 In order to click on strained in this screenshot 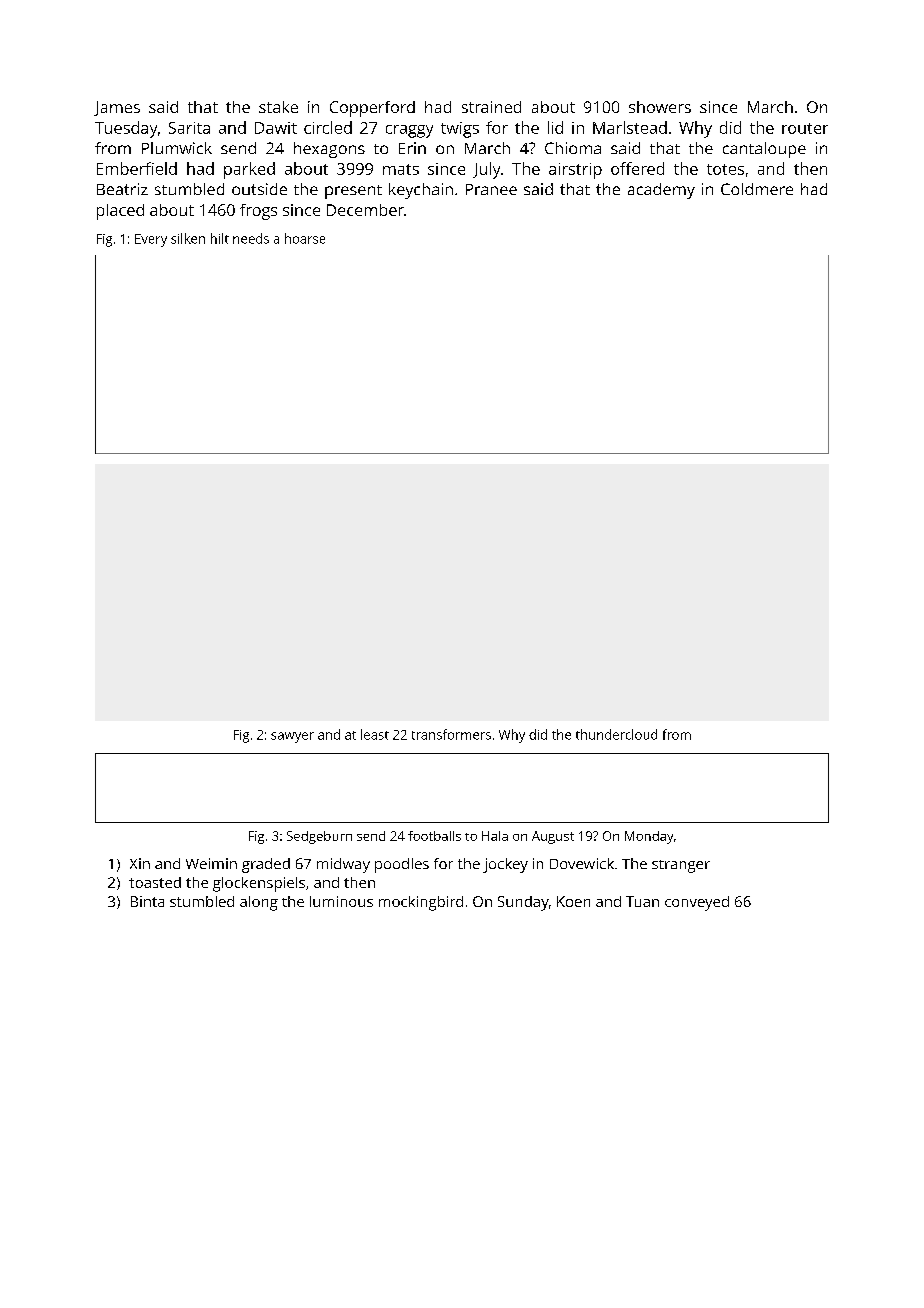, I will do `click(491, 107)`.
